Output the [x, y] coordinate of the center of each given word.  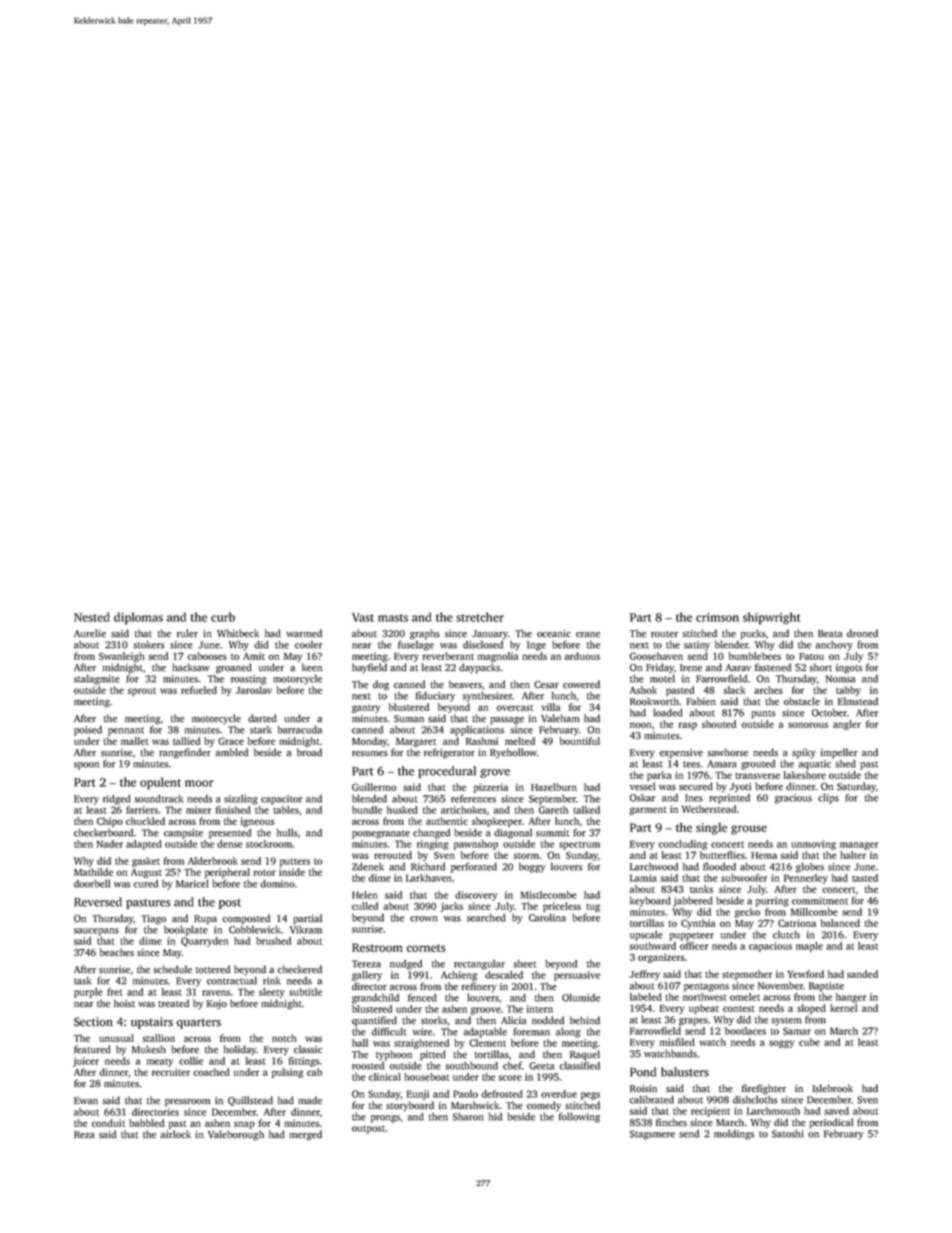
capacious [770, 947]
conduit [108, 1123]
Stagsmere [652, 1135]
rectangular [479, 965]
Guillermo [374, 787]
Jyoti [740, 788]
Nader [110, 844]
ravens [216, 993]
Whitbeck [238, 633]
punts [763, 714]
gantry [366, 709]
